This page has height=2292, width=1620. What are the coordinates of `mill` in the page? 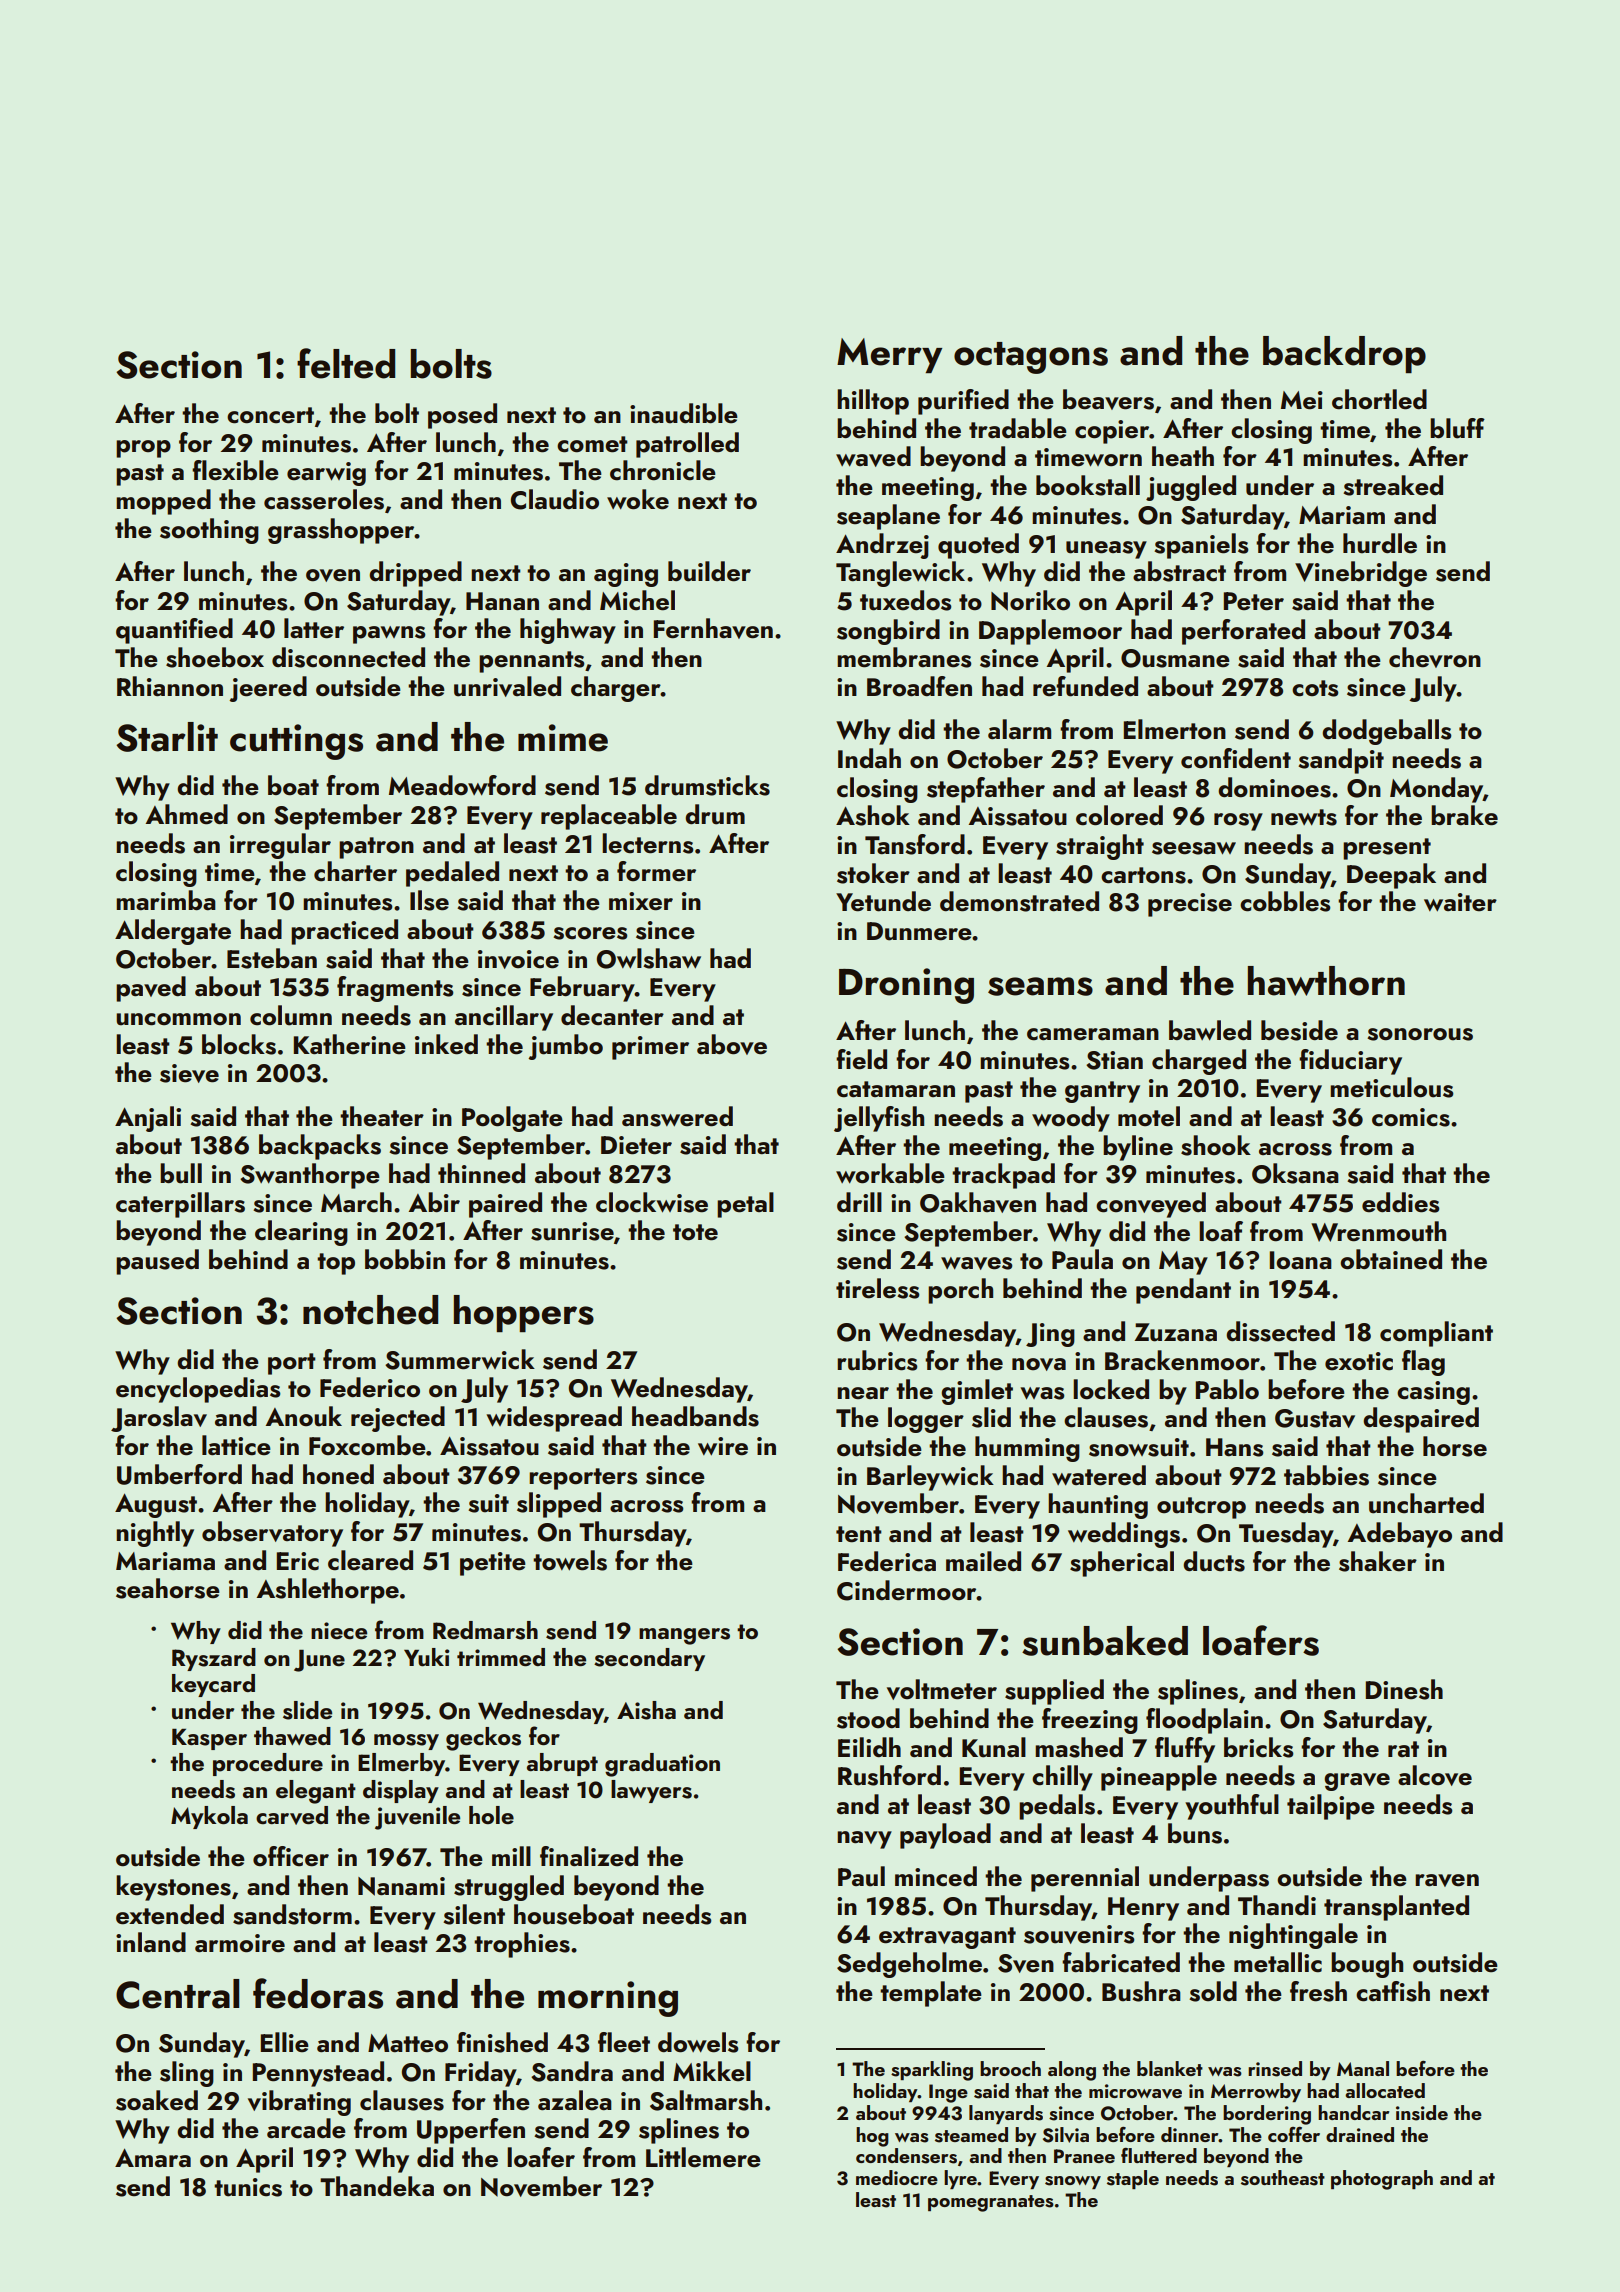 It's located at (511, 1856).
